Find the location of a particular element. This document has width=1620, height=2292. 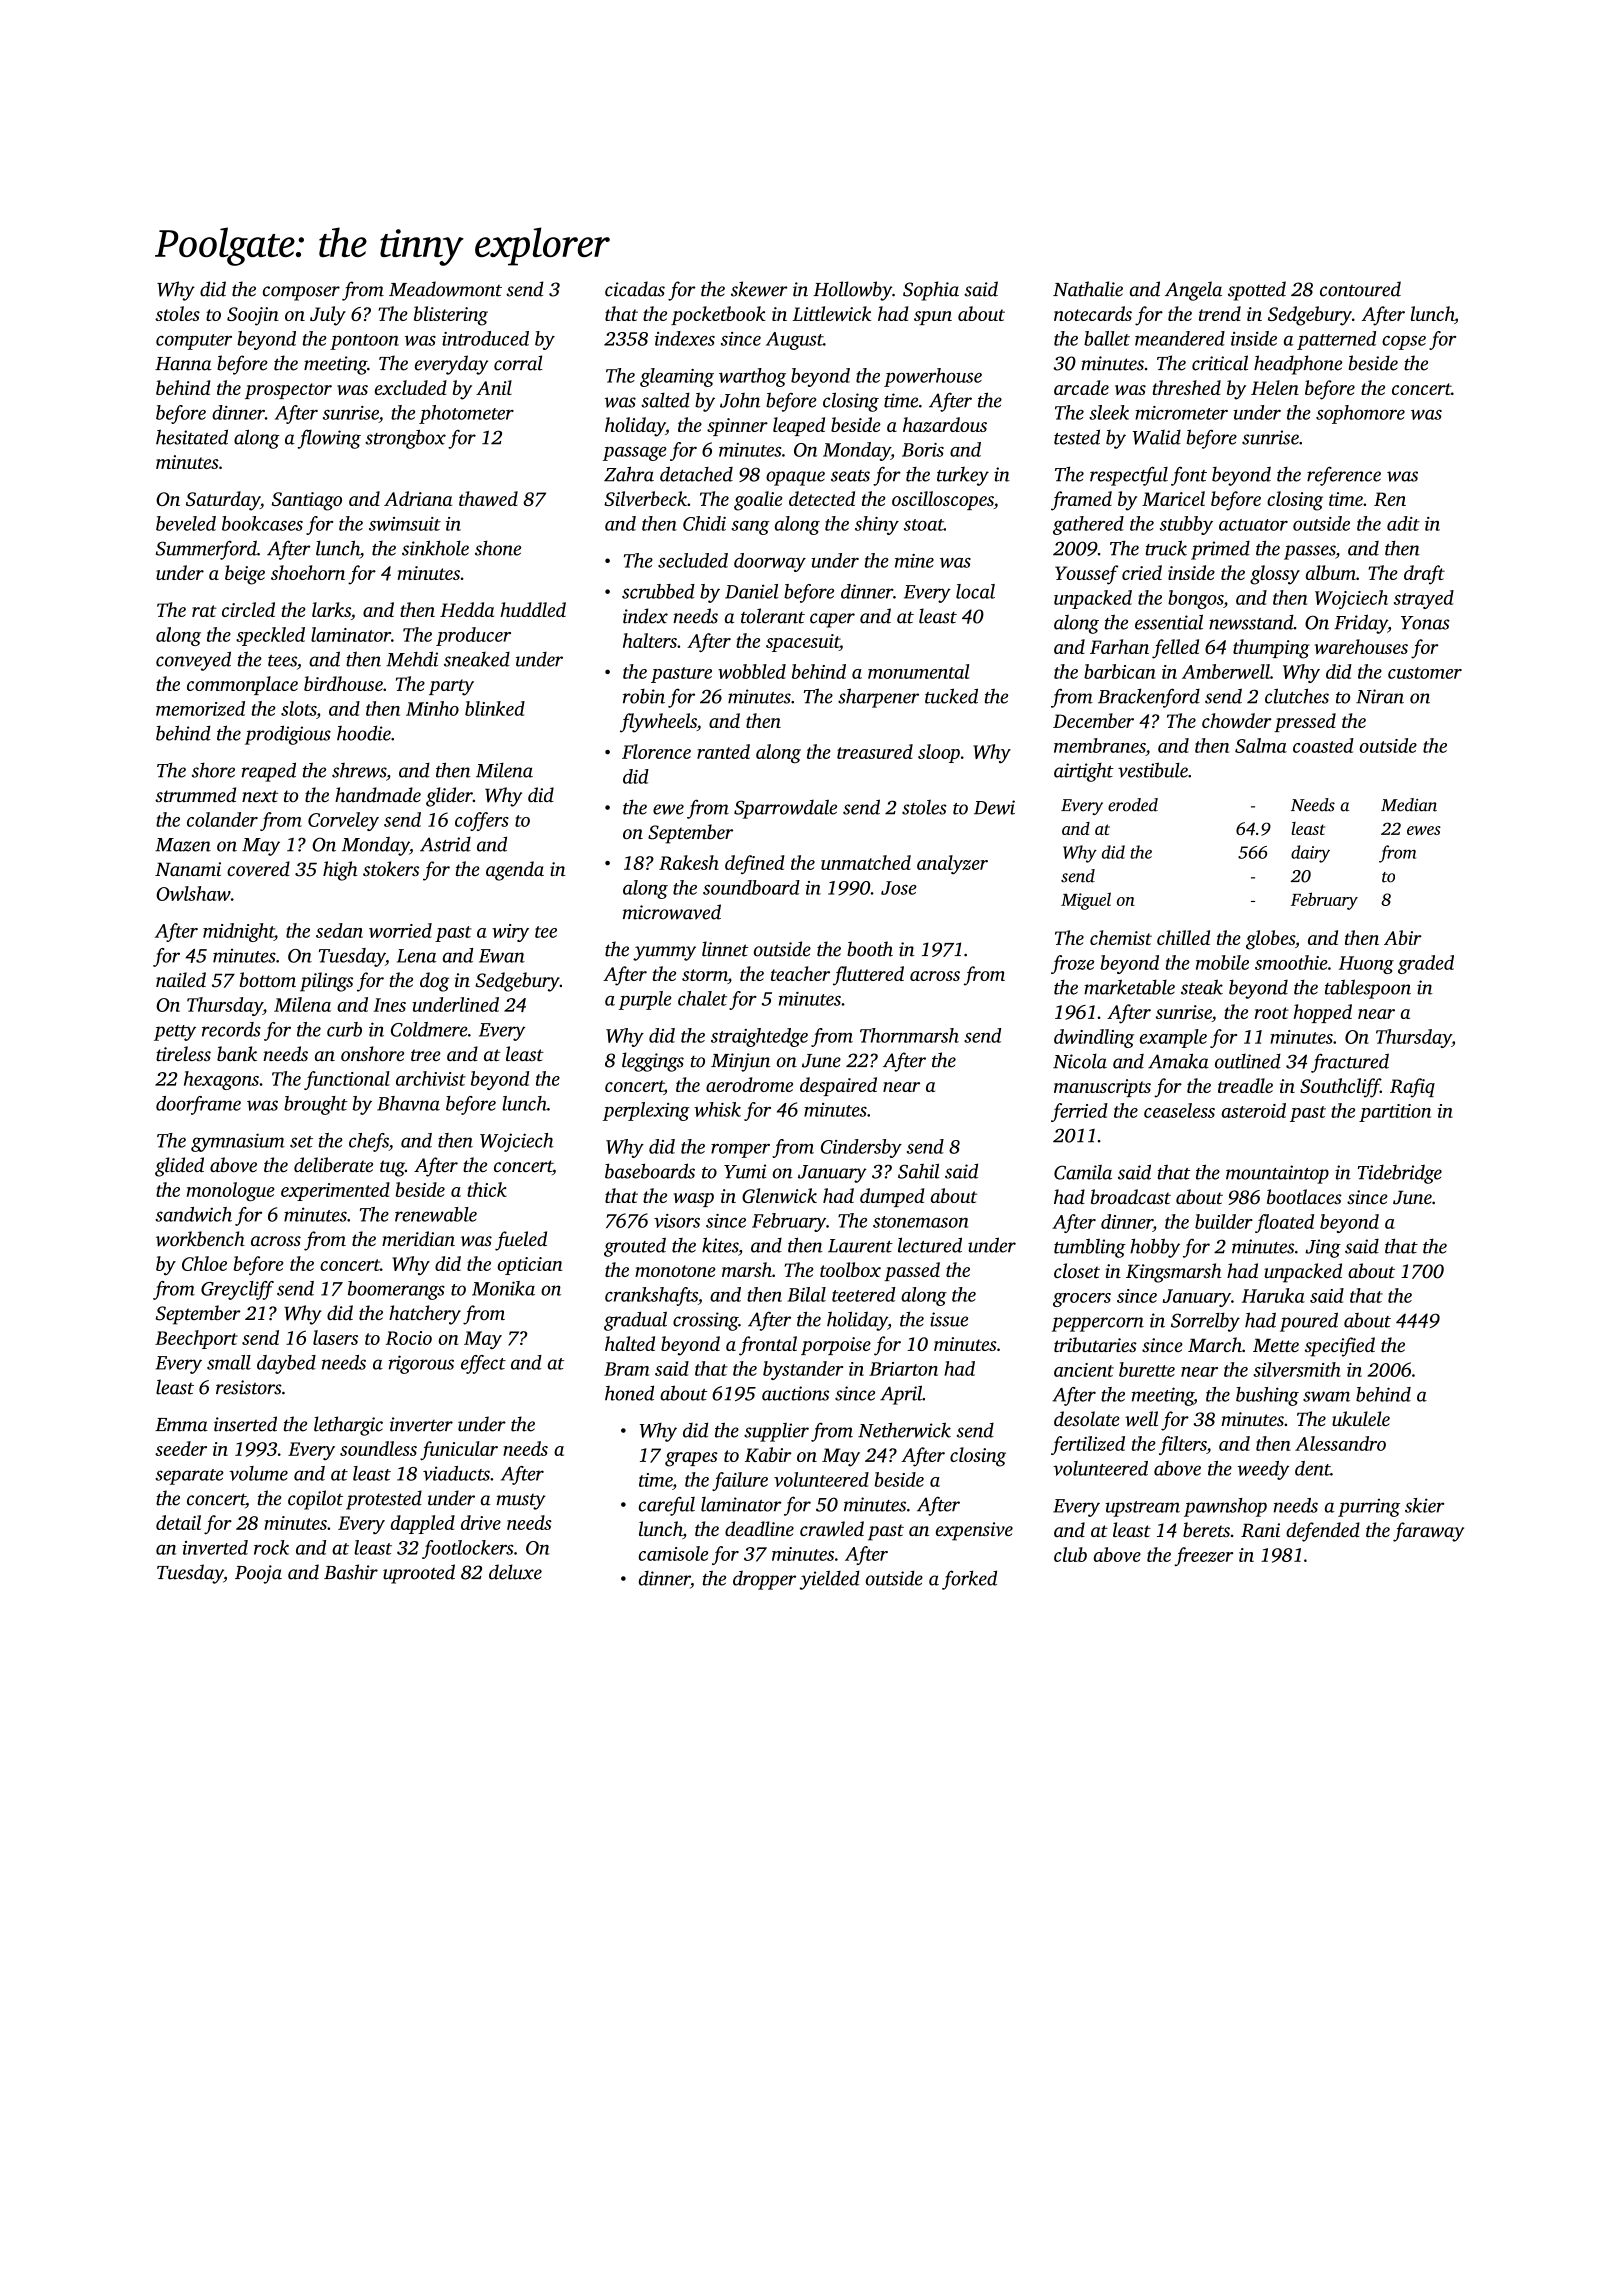

Meadowmont is located at coordinates (445, 289).
